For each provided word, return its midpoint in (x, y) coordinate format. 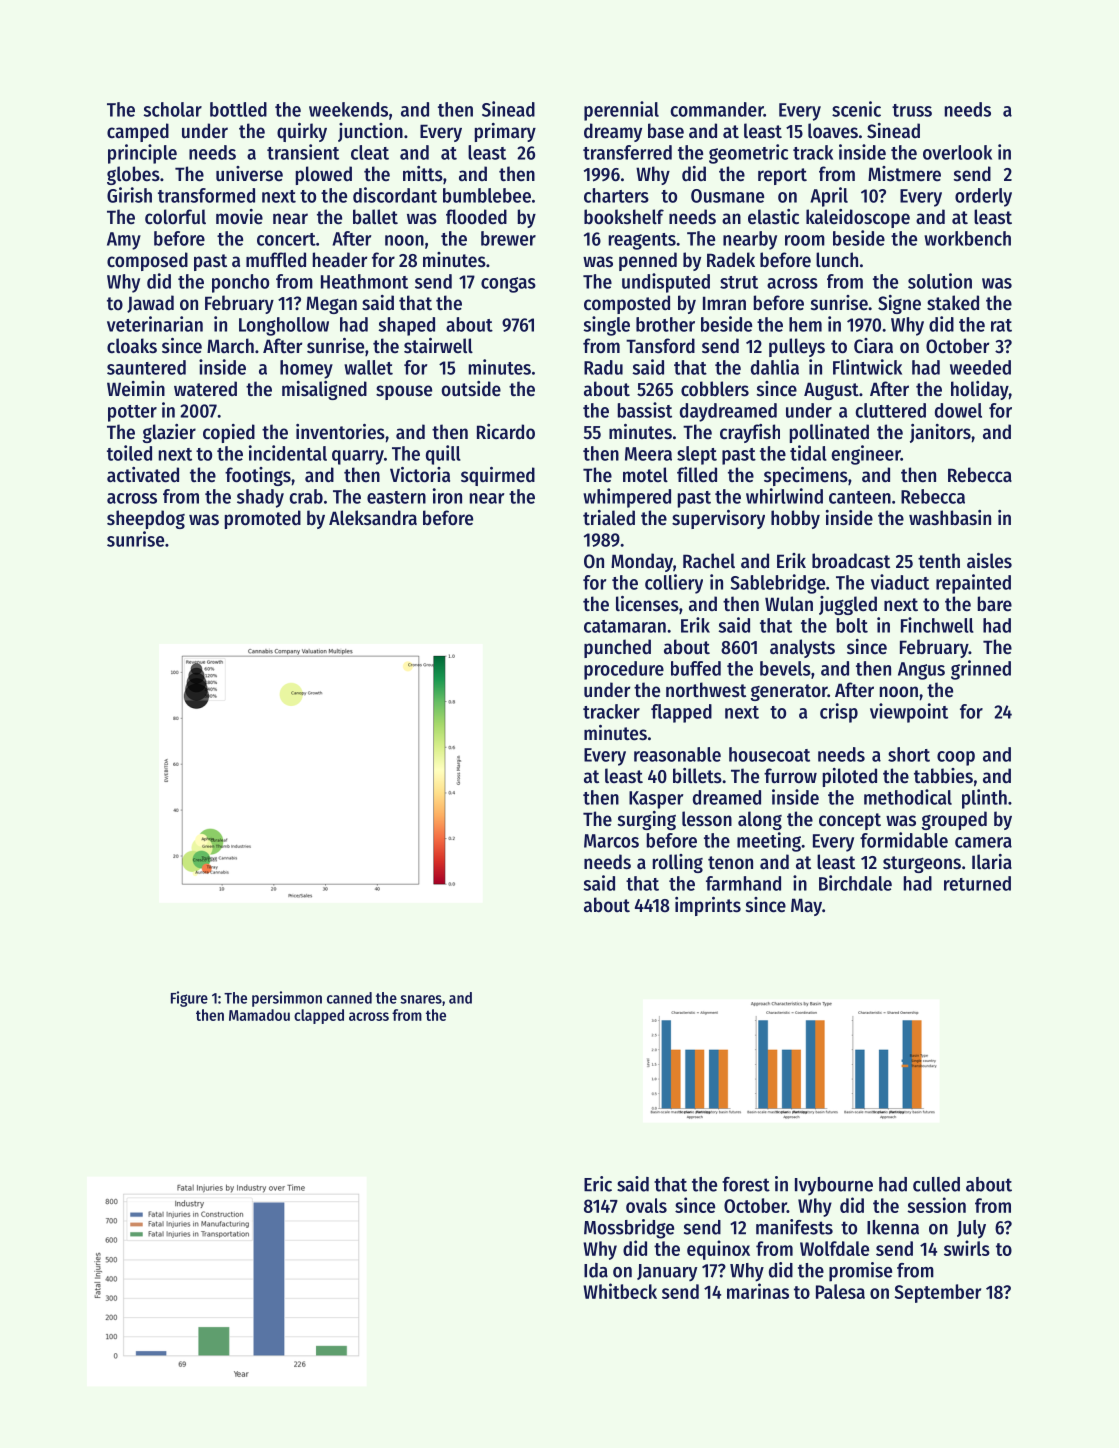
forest (746, 1184)
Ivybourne (834, 1186)
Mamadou (259, 1015)
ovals (646, 1205)
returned (977, 883)
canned (349, 998)
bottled (238, 109)
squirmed (498, 476)
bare (995, 604)
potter (132, 413)
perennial (621, 111)
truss (912, 110)
